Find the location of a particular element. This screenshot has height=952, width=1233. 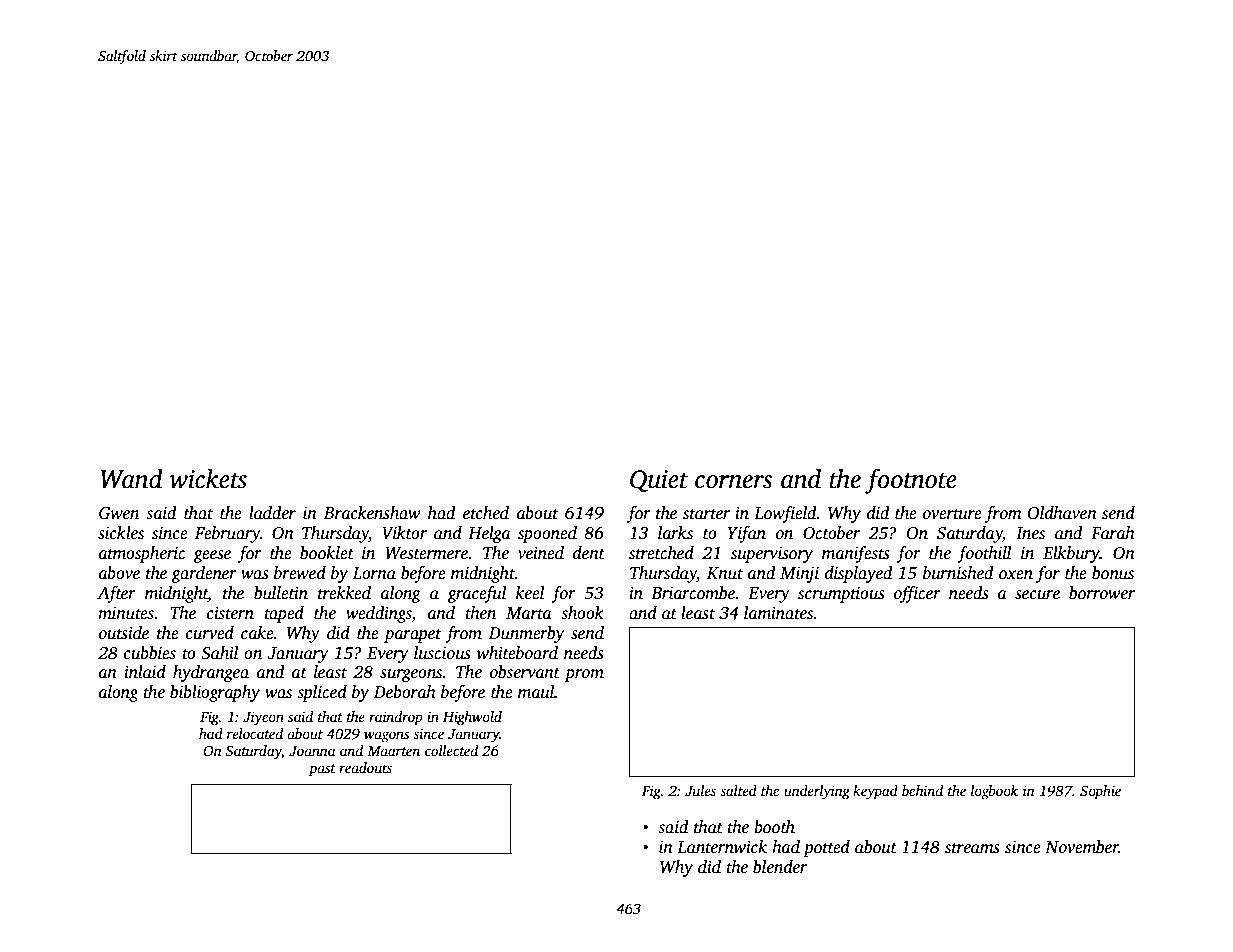

surgeons is located at coordinates (411, 675).
